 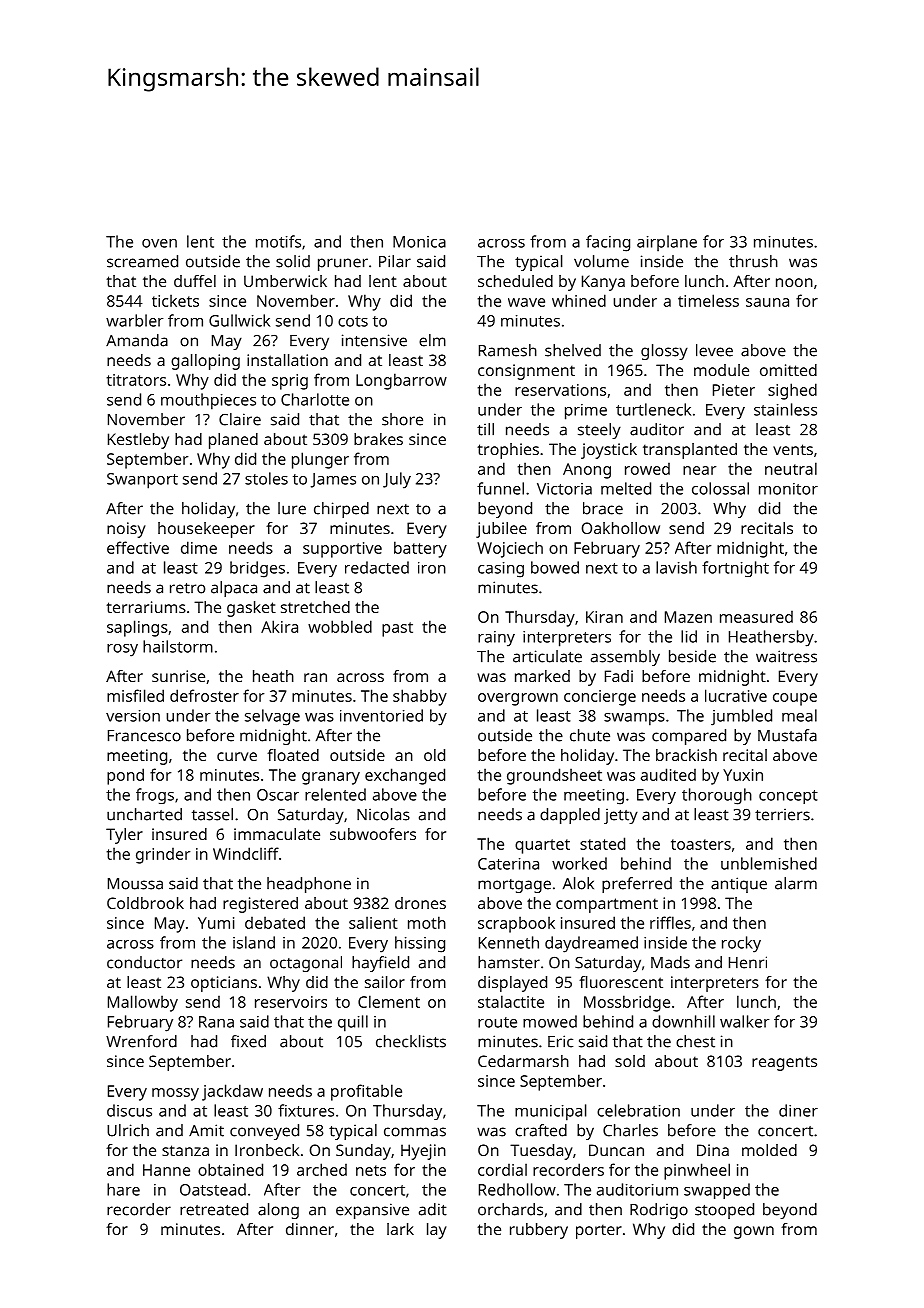 I want to click on municipal, so click(x=551, y=1112).
